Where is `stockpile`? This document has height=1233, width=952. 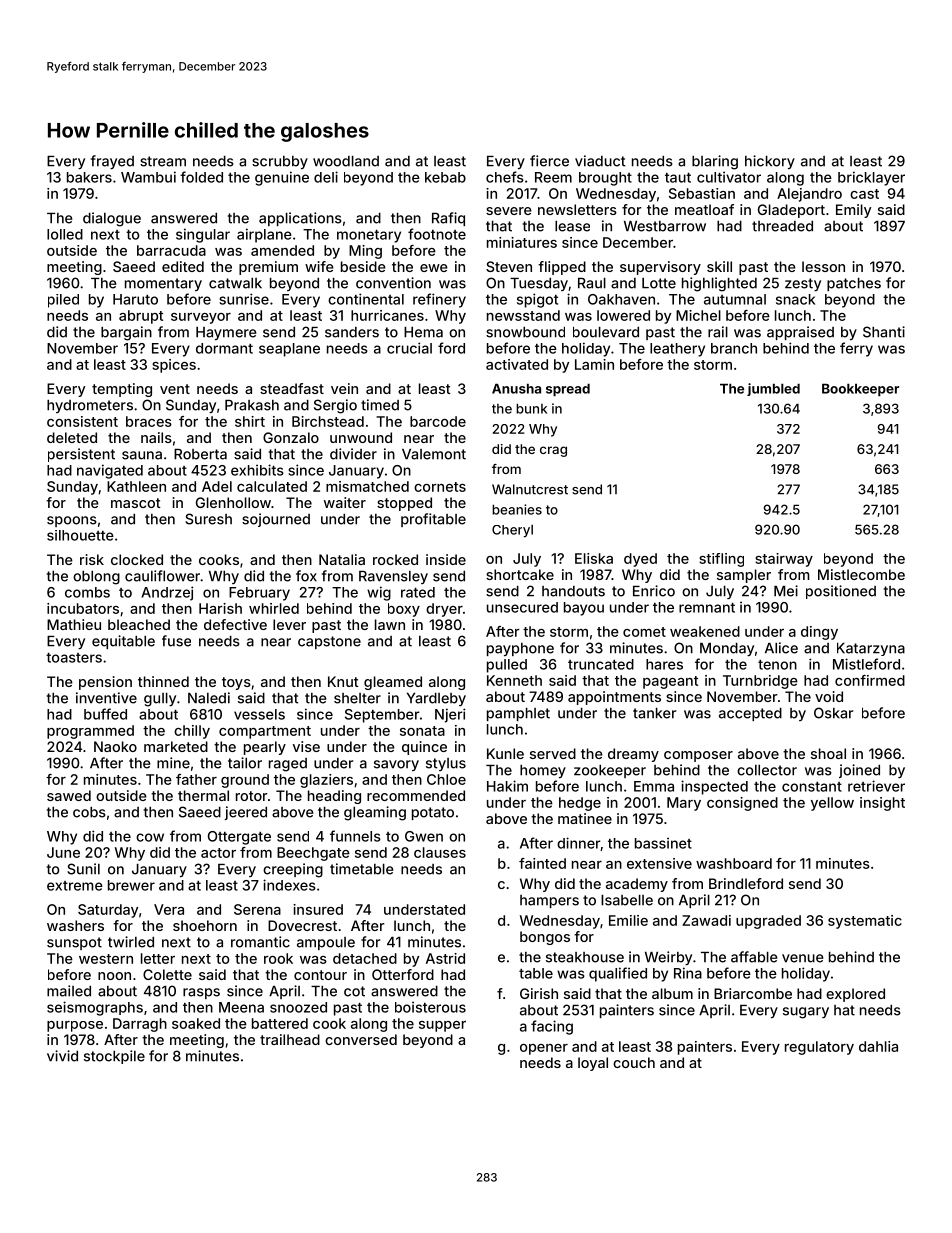
stockpile is located at coordinates (114, 1057).
